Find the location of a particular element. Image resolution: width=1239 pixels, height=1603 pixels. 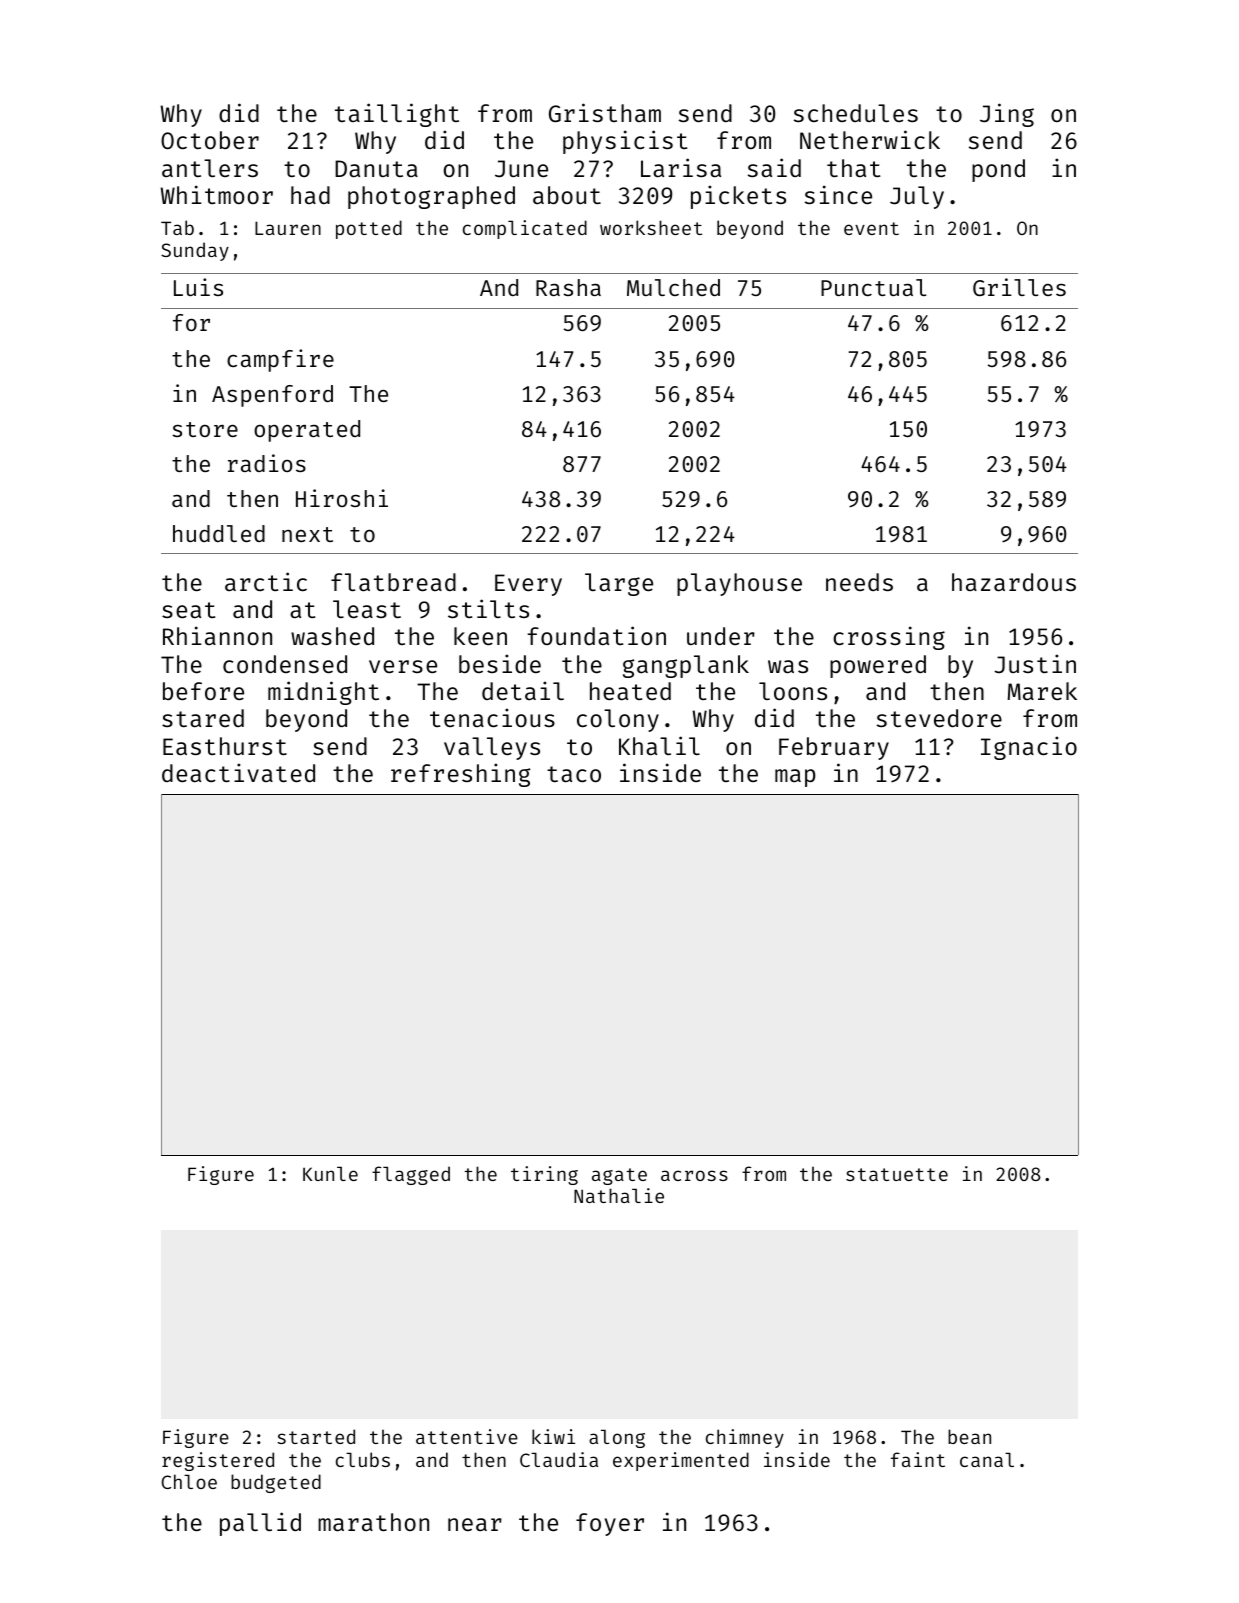

Jing is located at coordinates (1007, 115).
